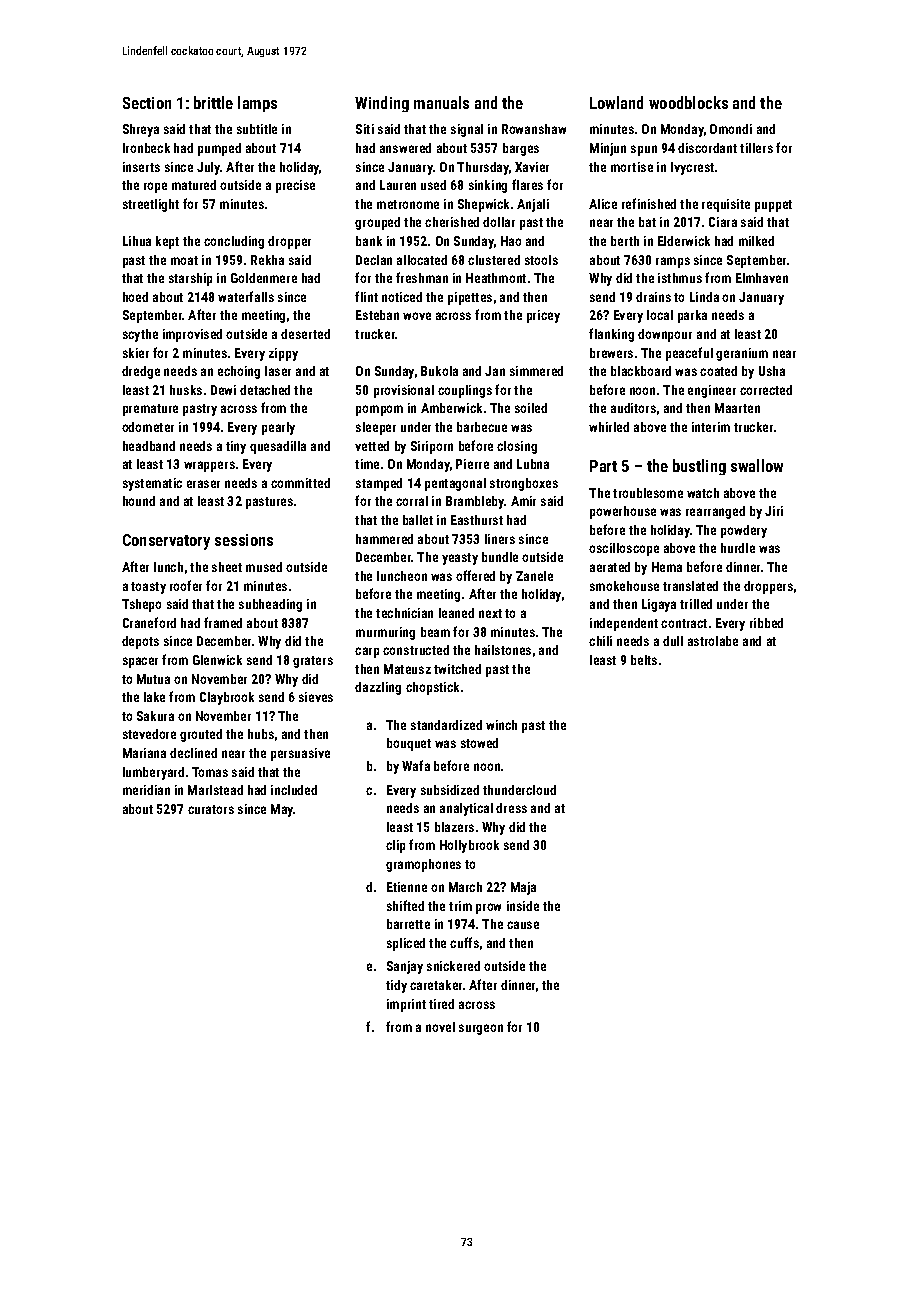 The image size is (924, 1308). Describe the element at coordinates (766, 623) in the document. I see `ribbed` at that location.
